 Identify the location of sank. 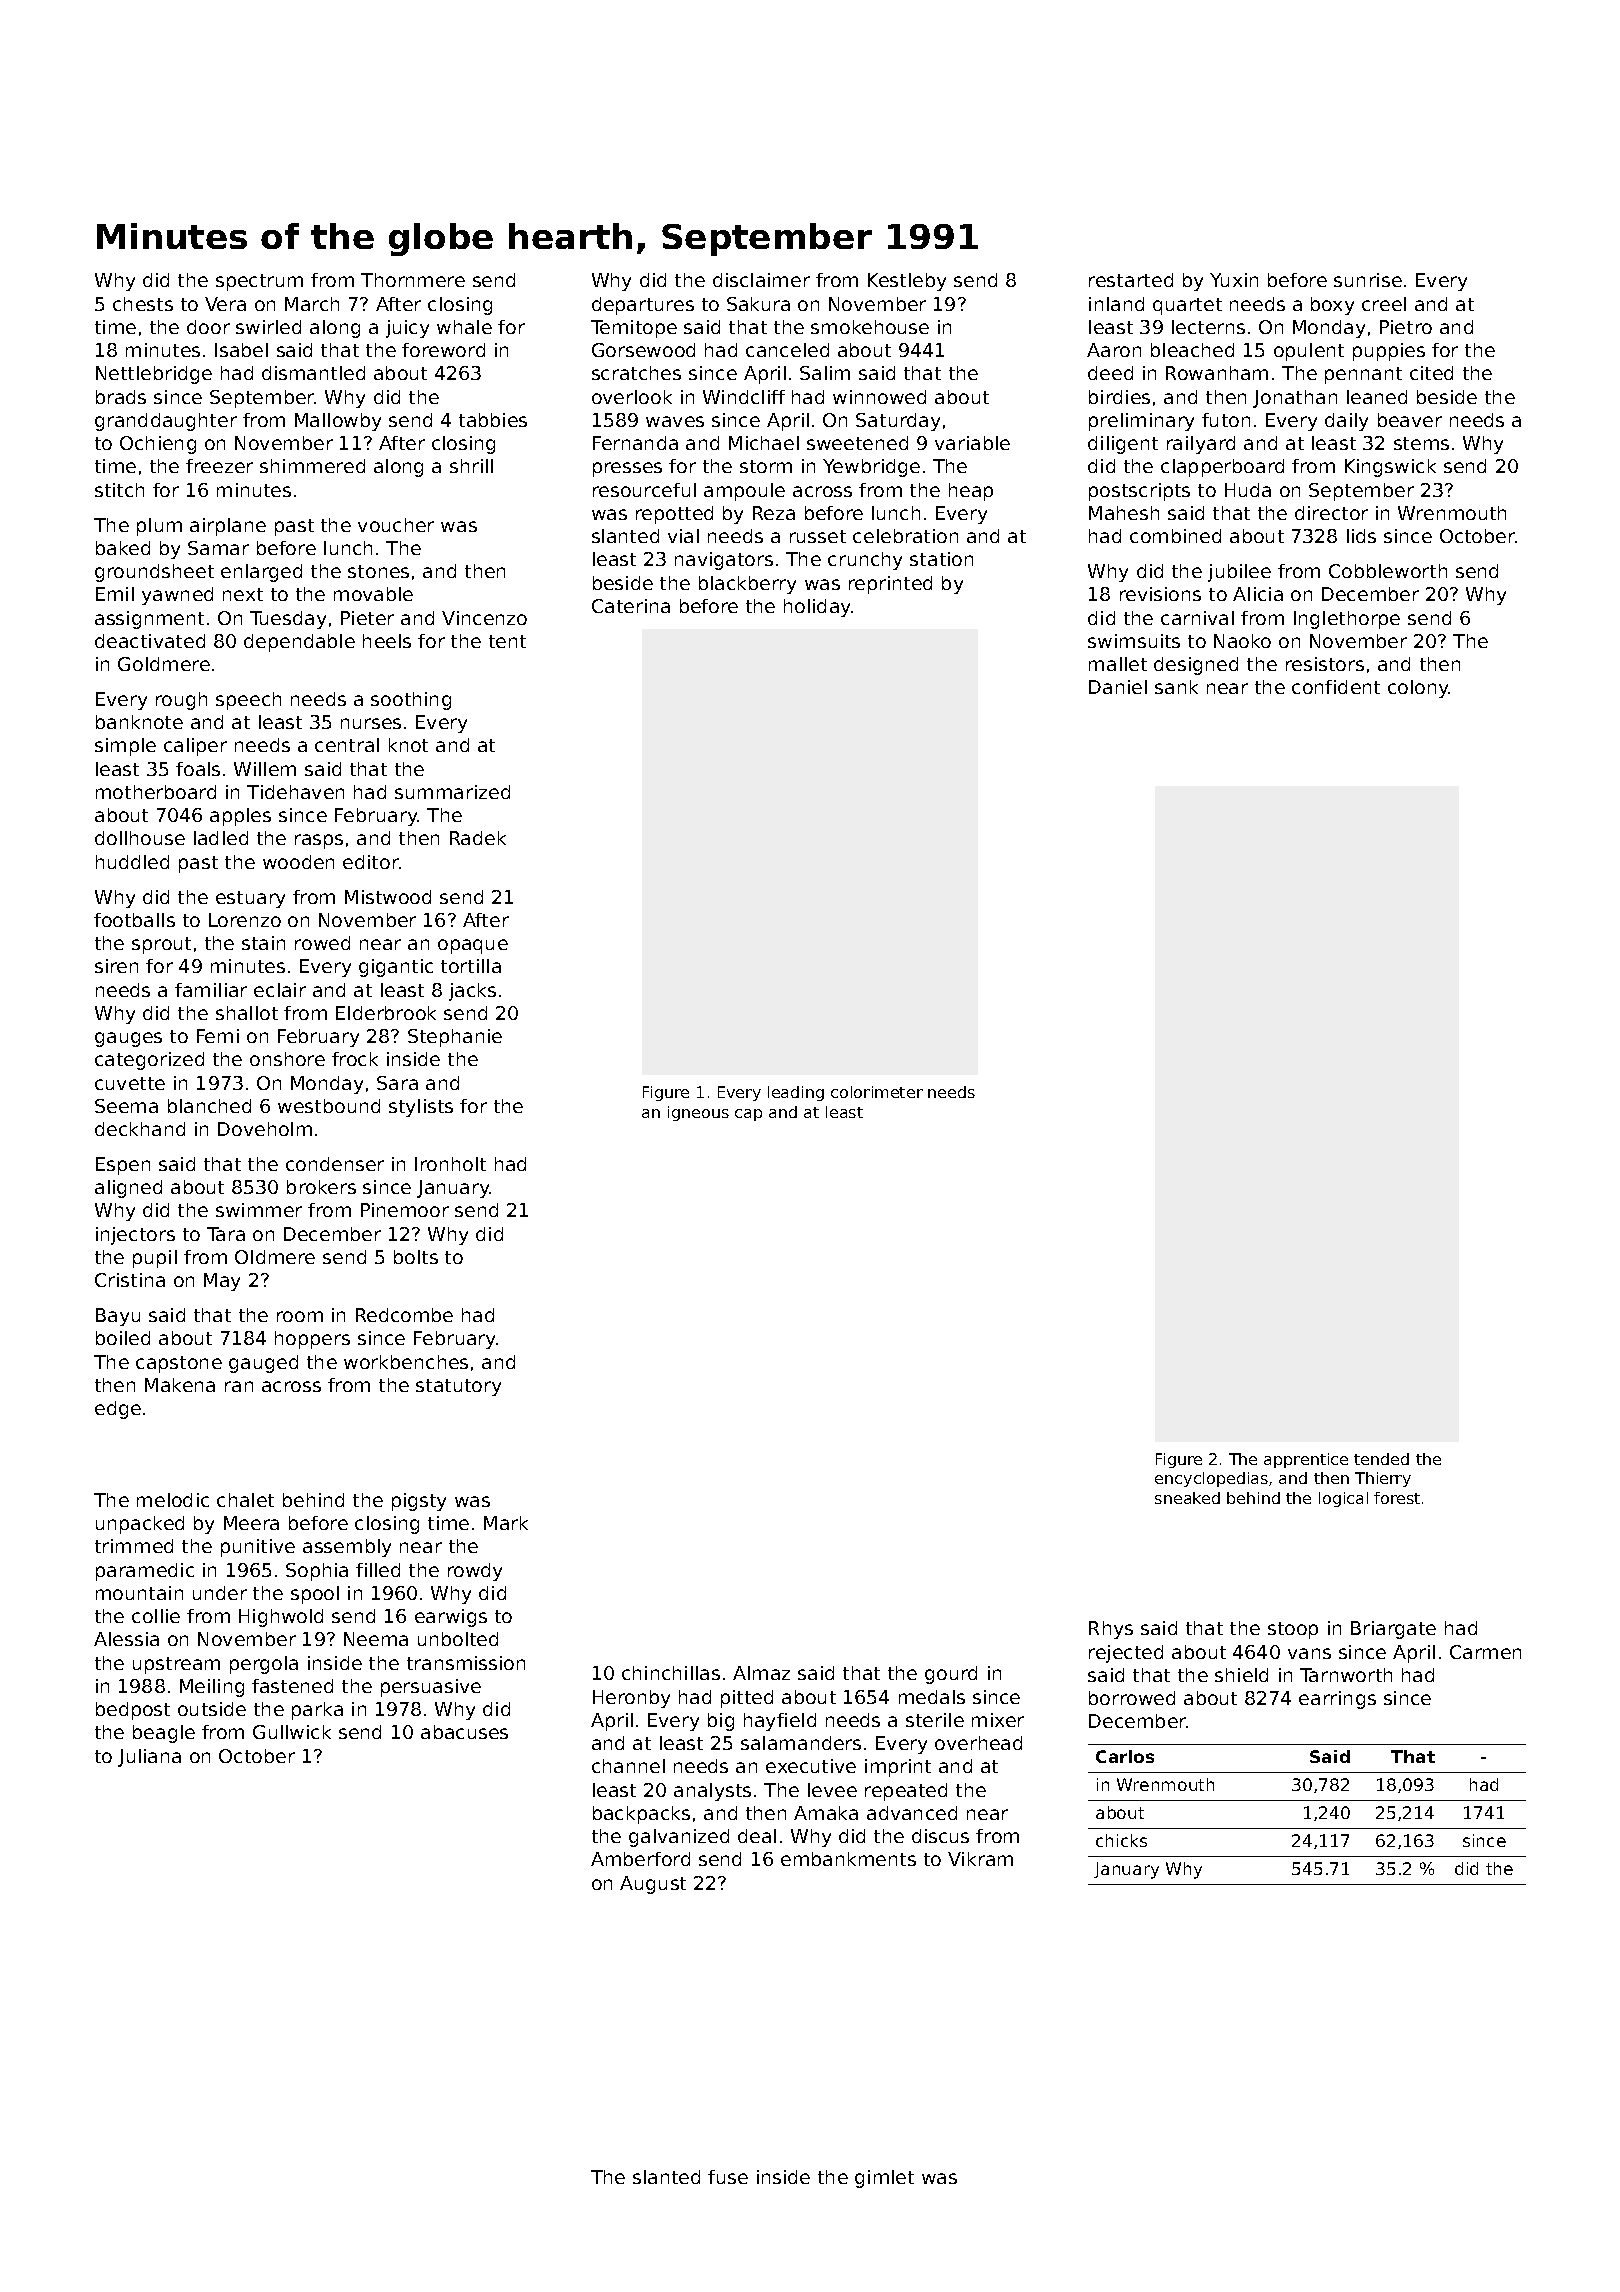
(1176, 687).
